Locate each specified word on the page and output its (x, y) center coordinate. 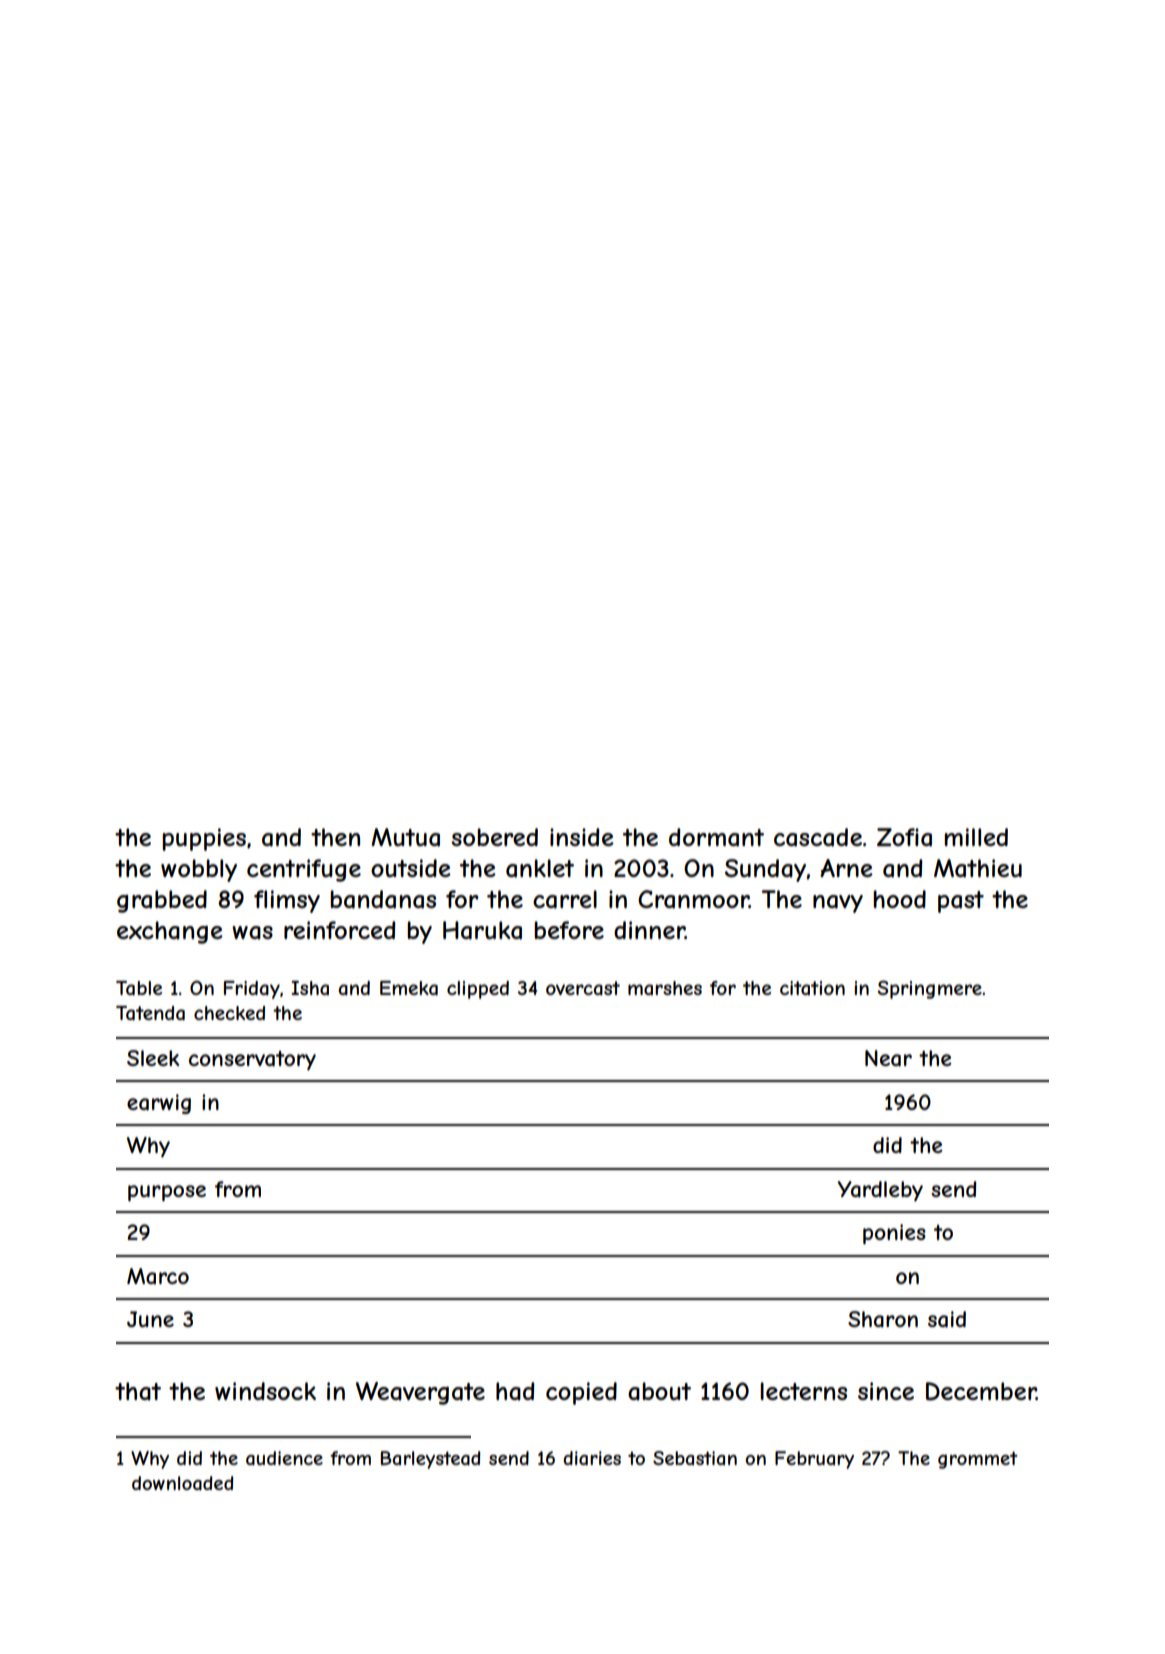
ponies (894, 1234)
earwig (159, 1104)
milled (976, 837)
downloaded (182, 1483)
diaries (592, 1458)
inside (582, 837)
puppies (204, 839)
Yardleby (880, 1191)
